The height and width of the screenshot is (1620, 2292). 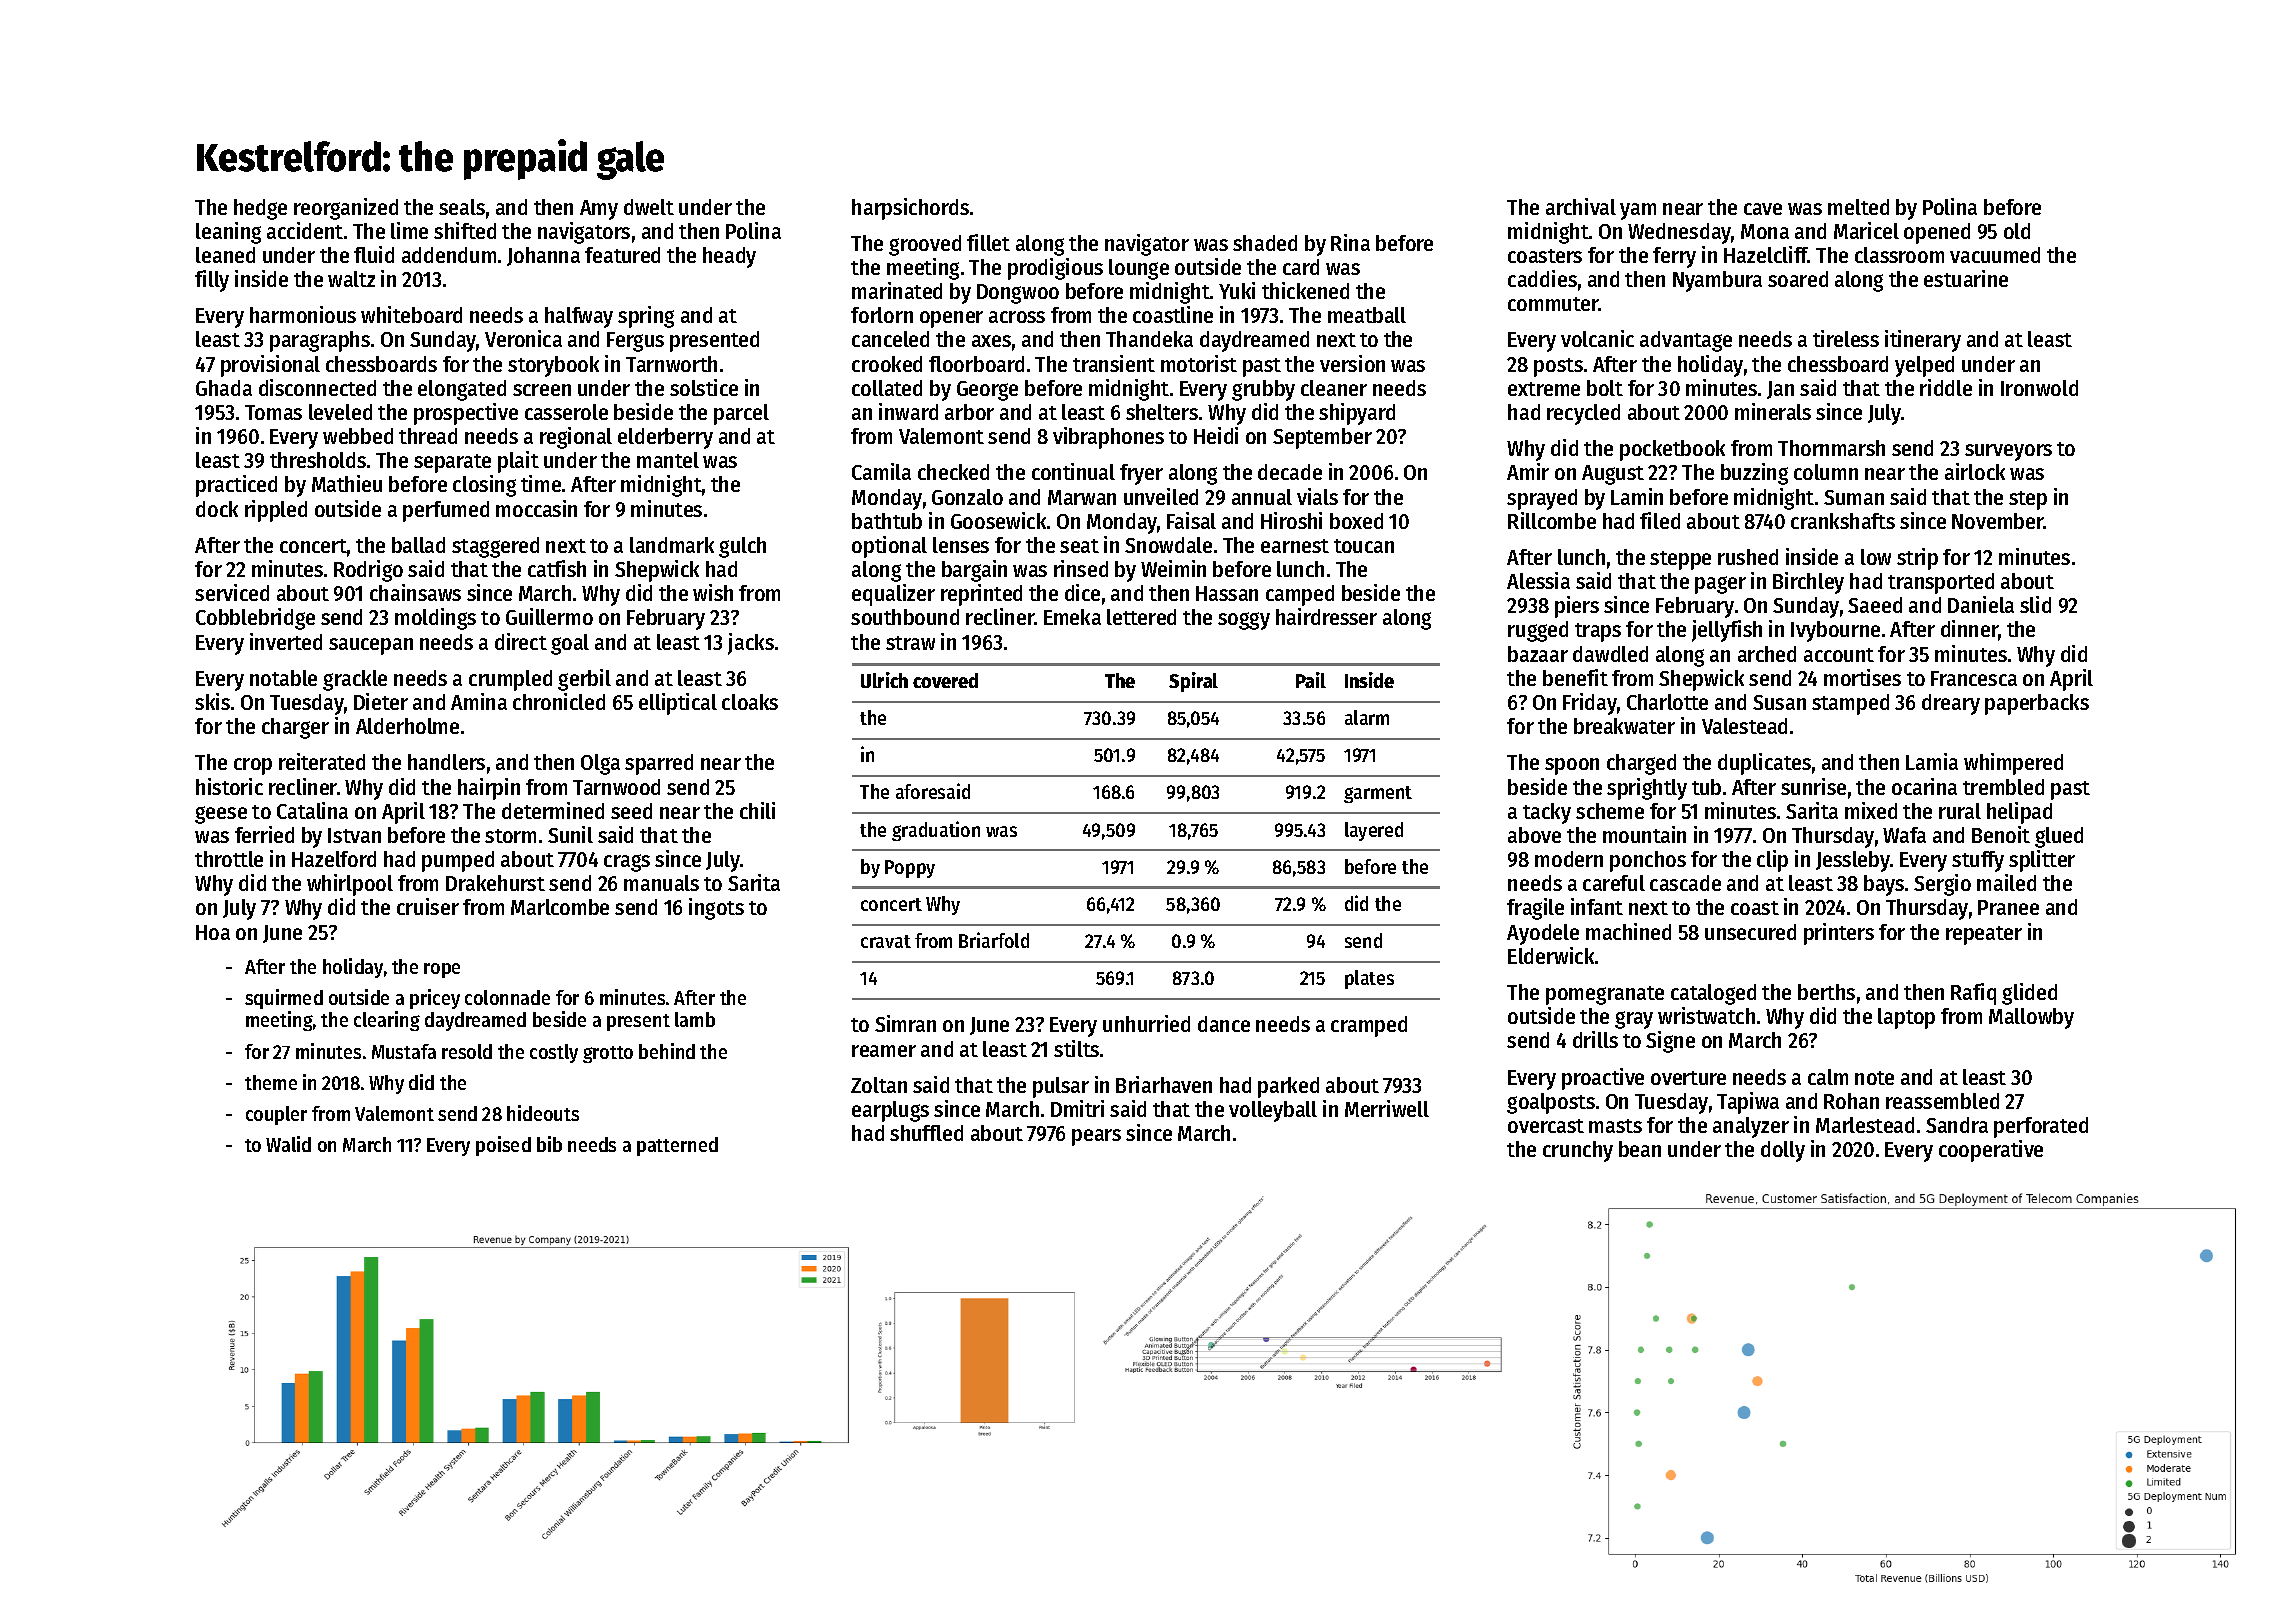 I want to click on alarm, so click(x=1367, y=717).
